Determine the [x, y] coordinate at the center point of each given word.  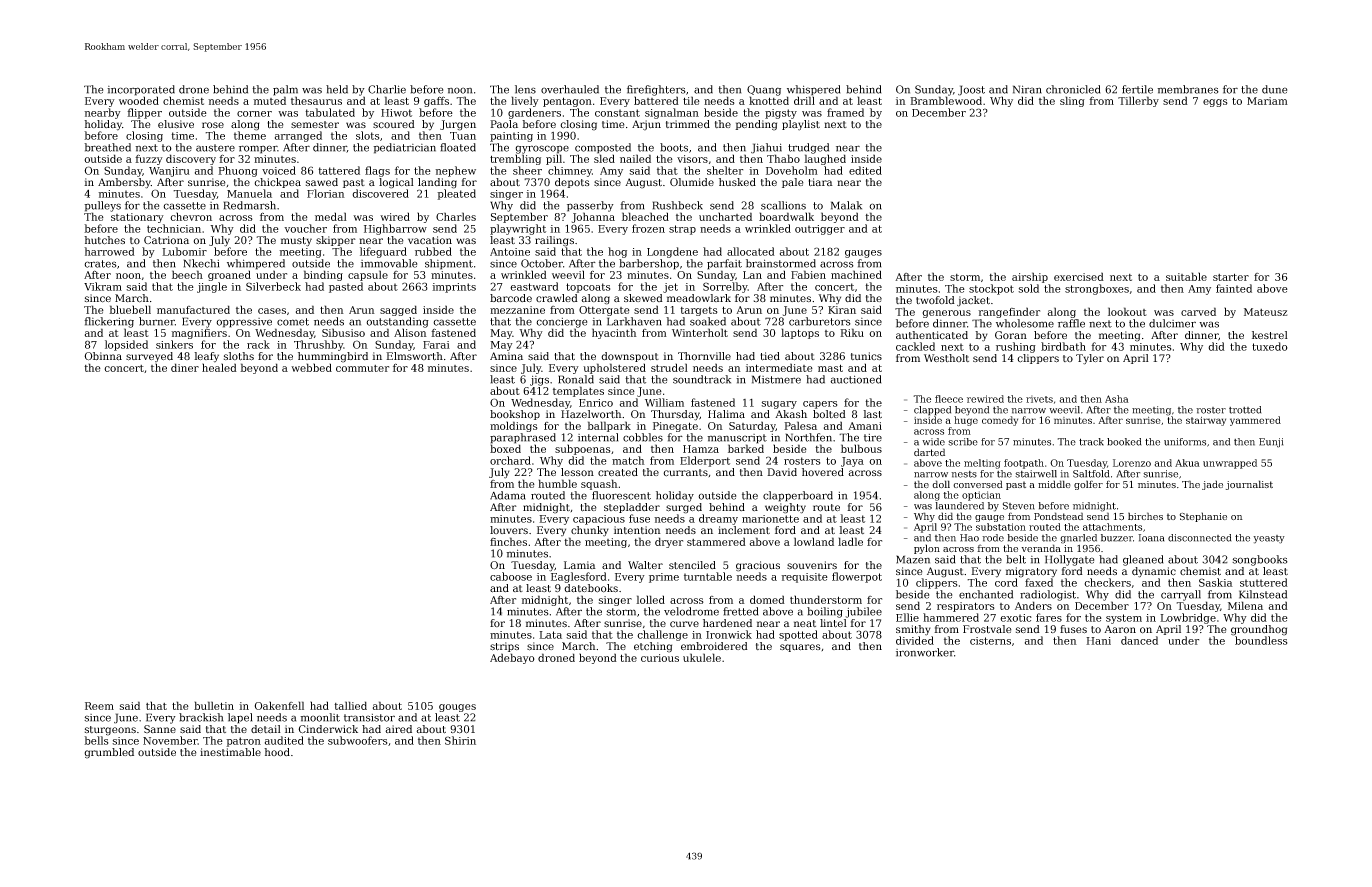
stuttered [1264, 582]
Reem [99, 706]
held [337, 89]
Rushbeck [678, 205]
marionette [770, 519]
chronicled [1073, 89]
